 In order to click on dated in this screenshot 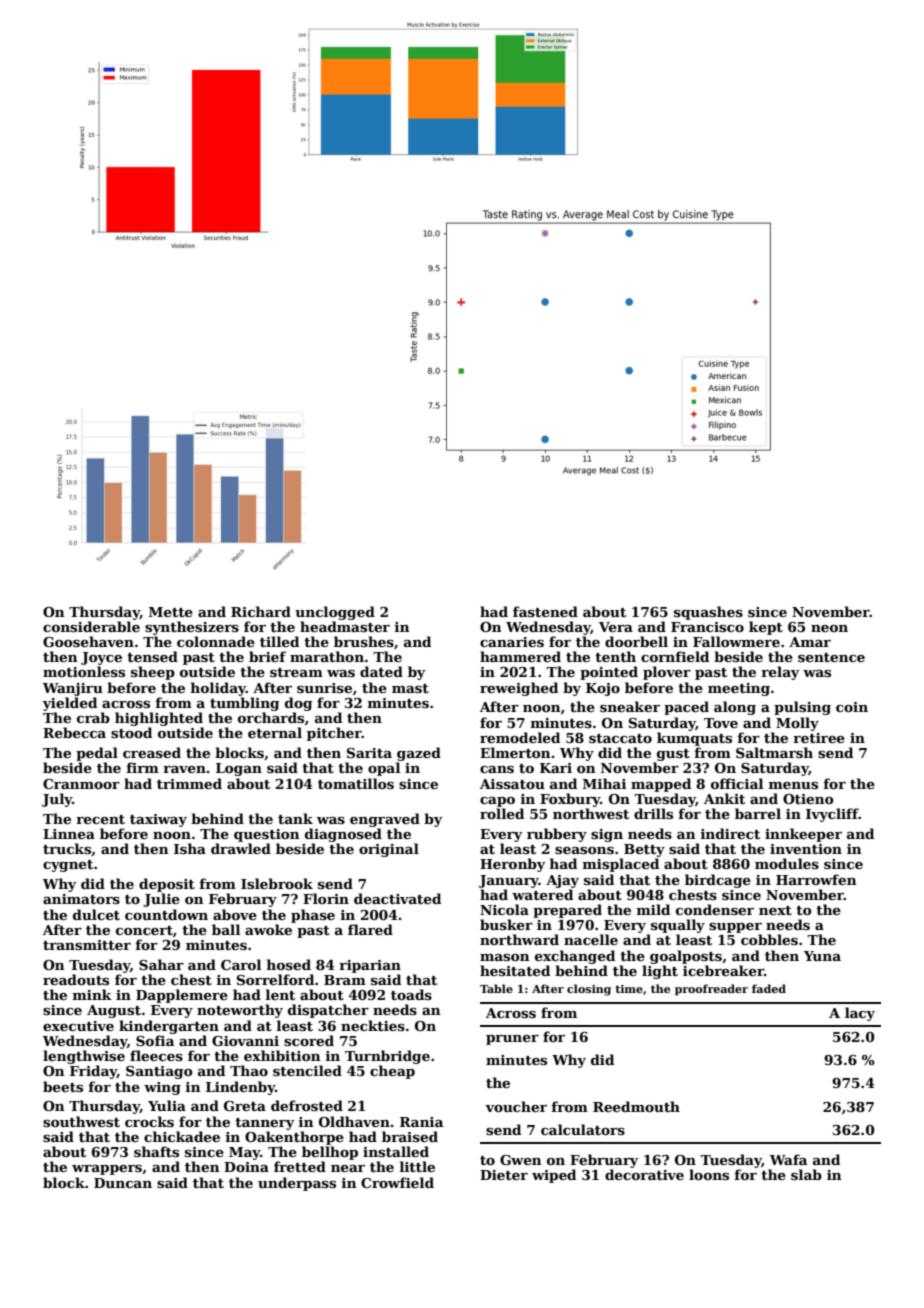, I will do `click(381, 671)`.
